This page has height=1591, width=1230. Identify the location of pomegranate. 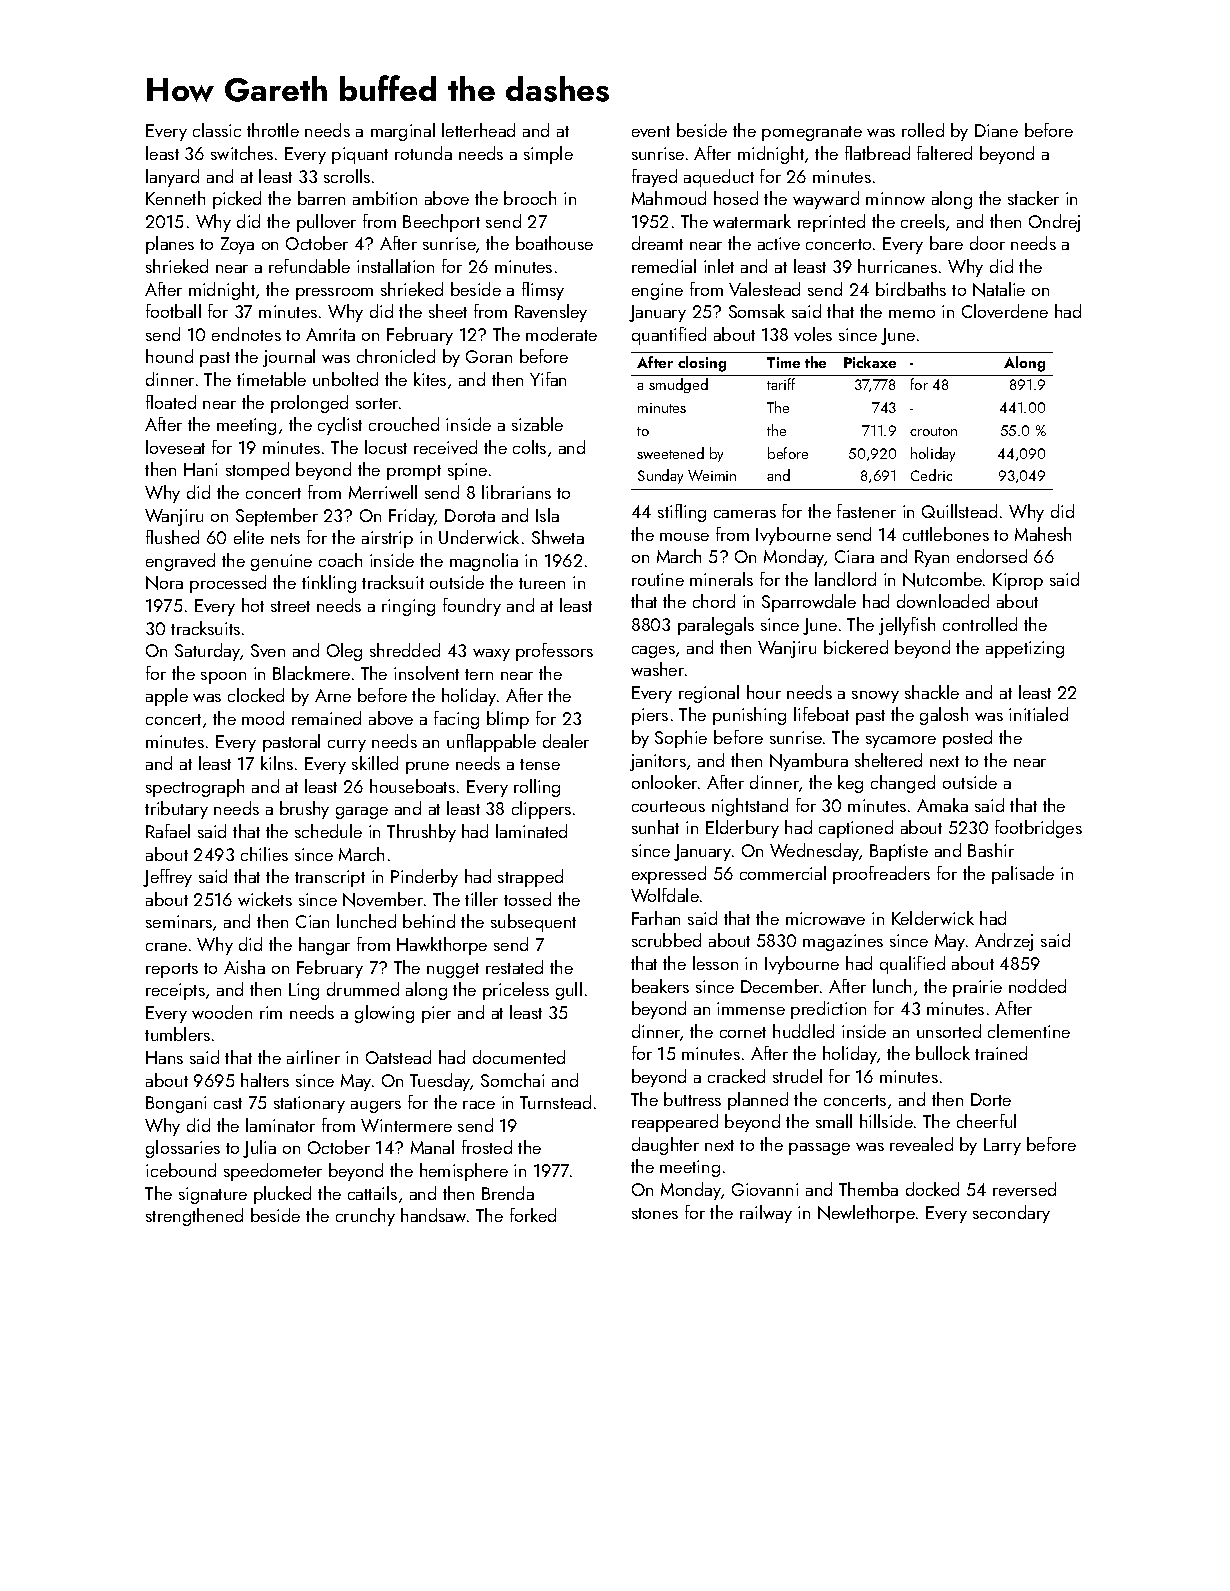
(812, 133).
